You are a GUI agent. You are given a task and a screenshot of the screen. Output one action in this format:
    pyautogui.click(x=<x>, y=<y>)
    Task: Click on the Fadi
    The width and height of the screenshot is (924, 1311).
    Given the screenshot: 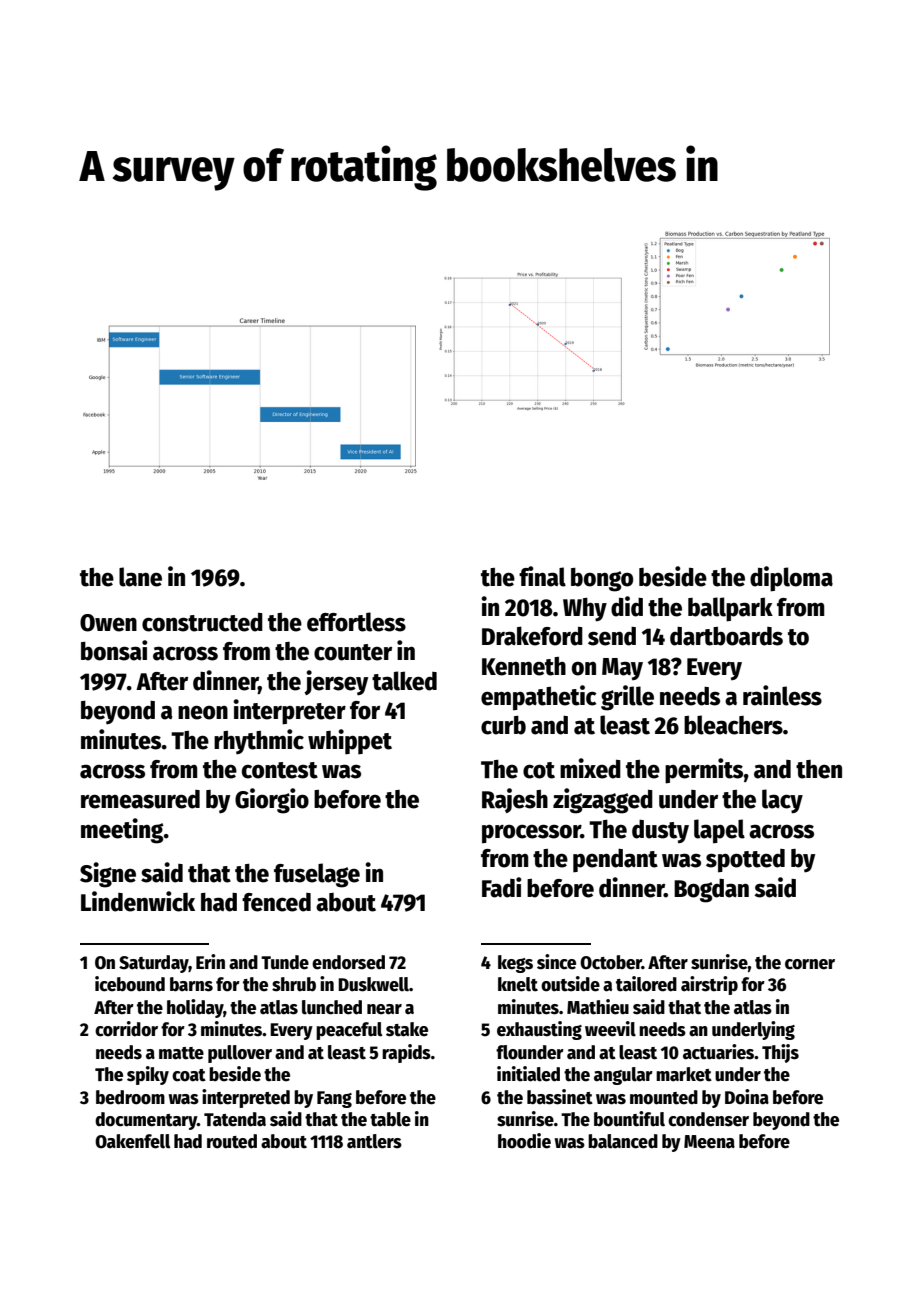 What is the action you would take?
    pyautogui.click(x=502, y=887)
